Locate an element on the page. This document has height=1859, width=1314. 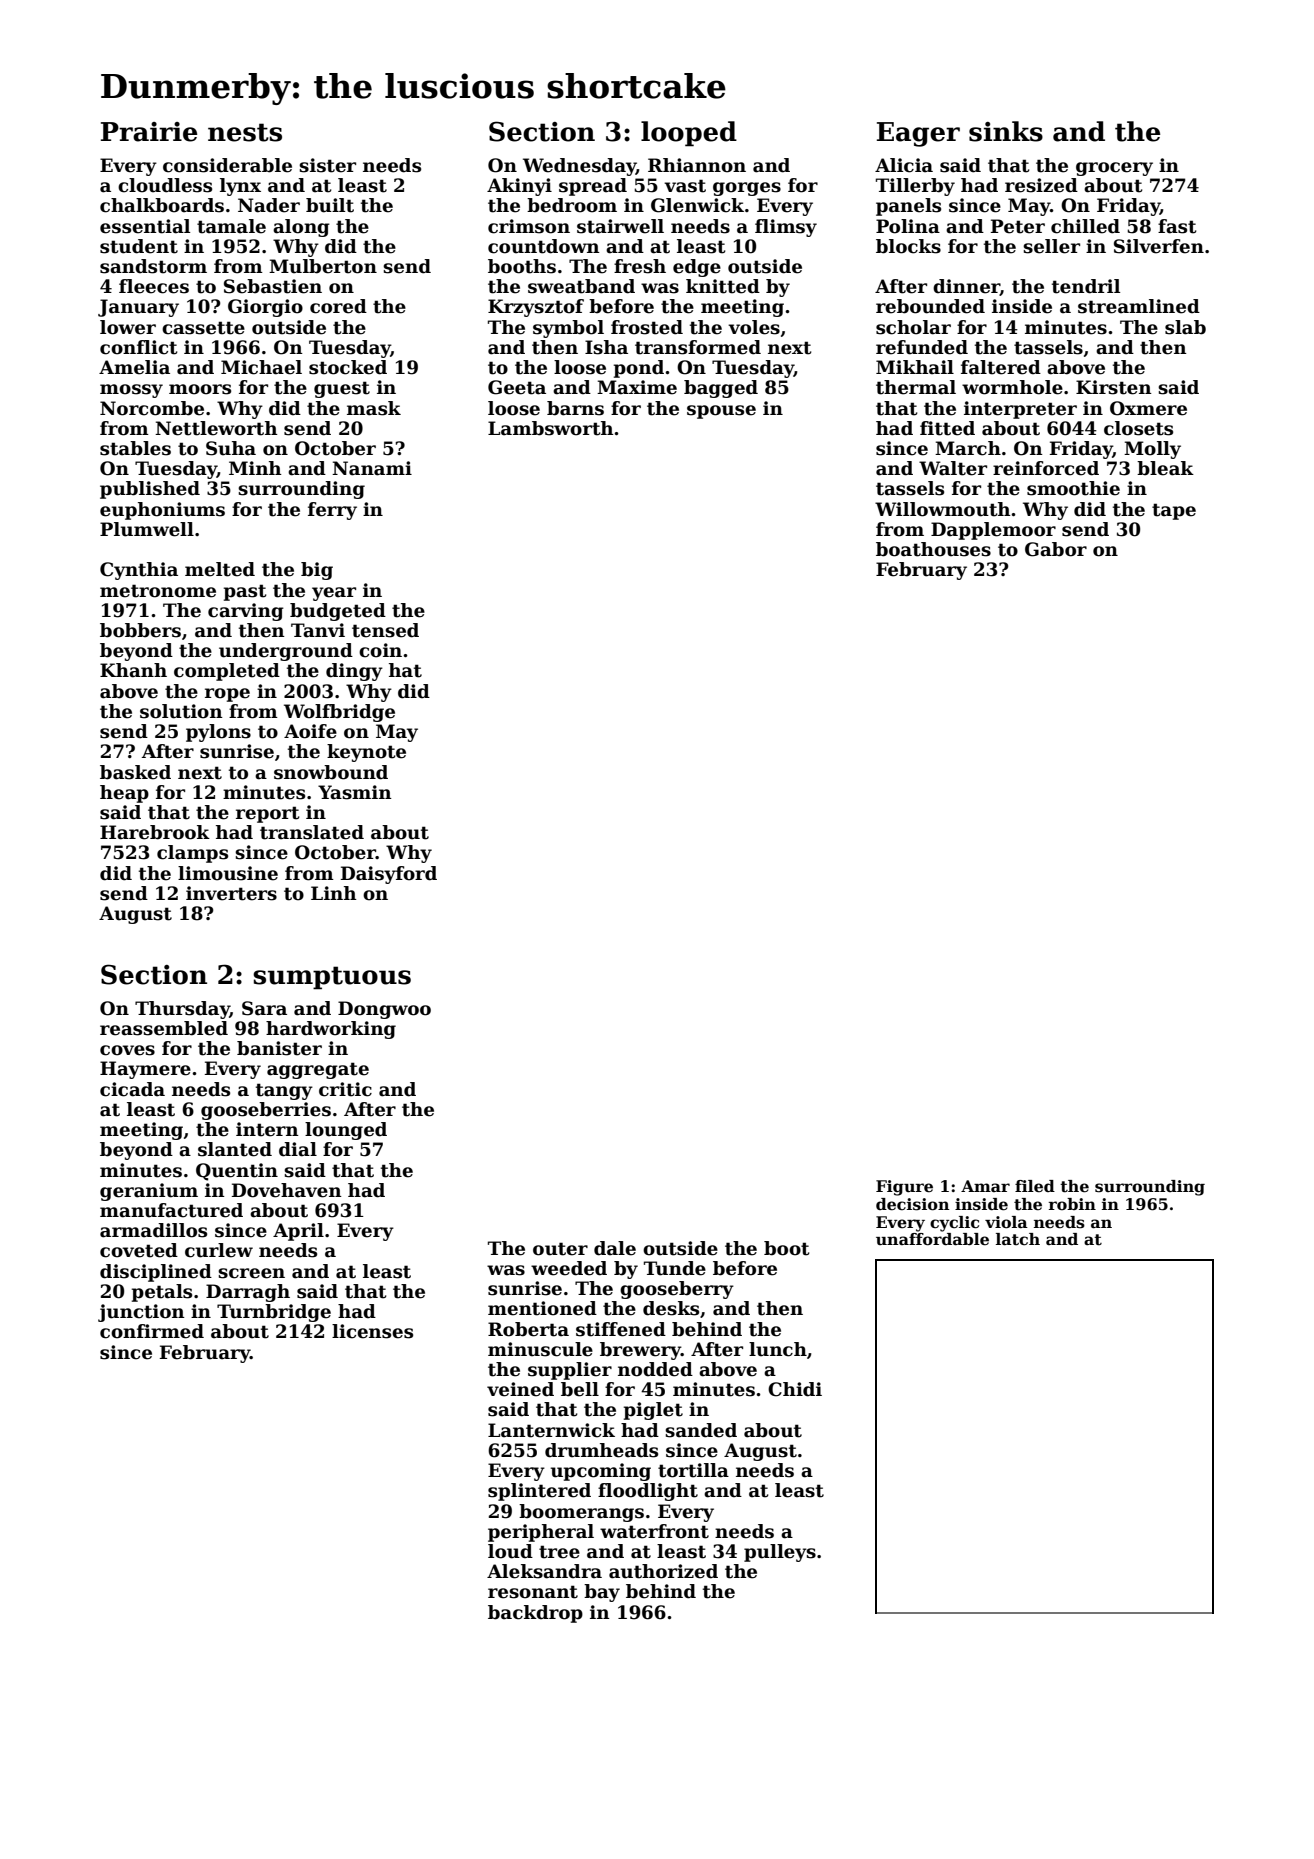
Gabor is located at coordinates (1056, 549).
